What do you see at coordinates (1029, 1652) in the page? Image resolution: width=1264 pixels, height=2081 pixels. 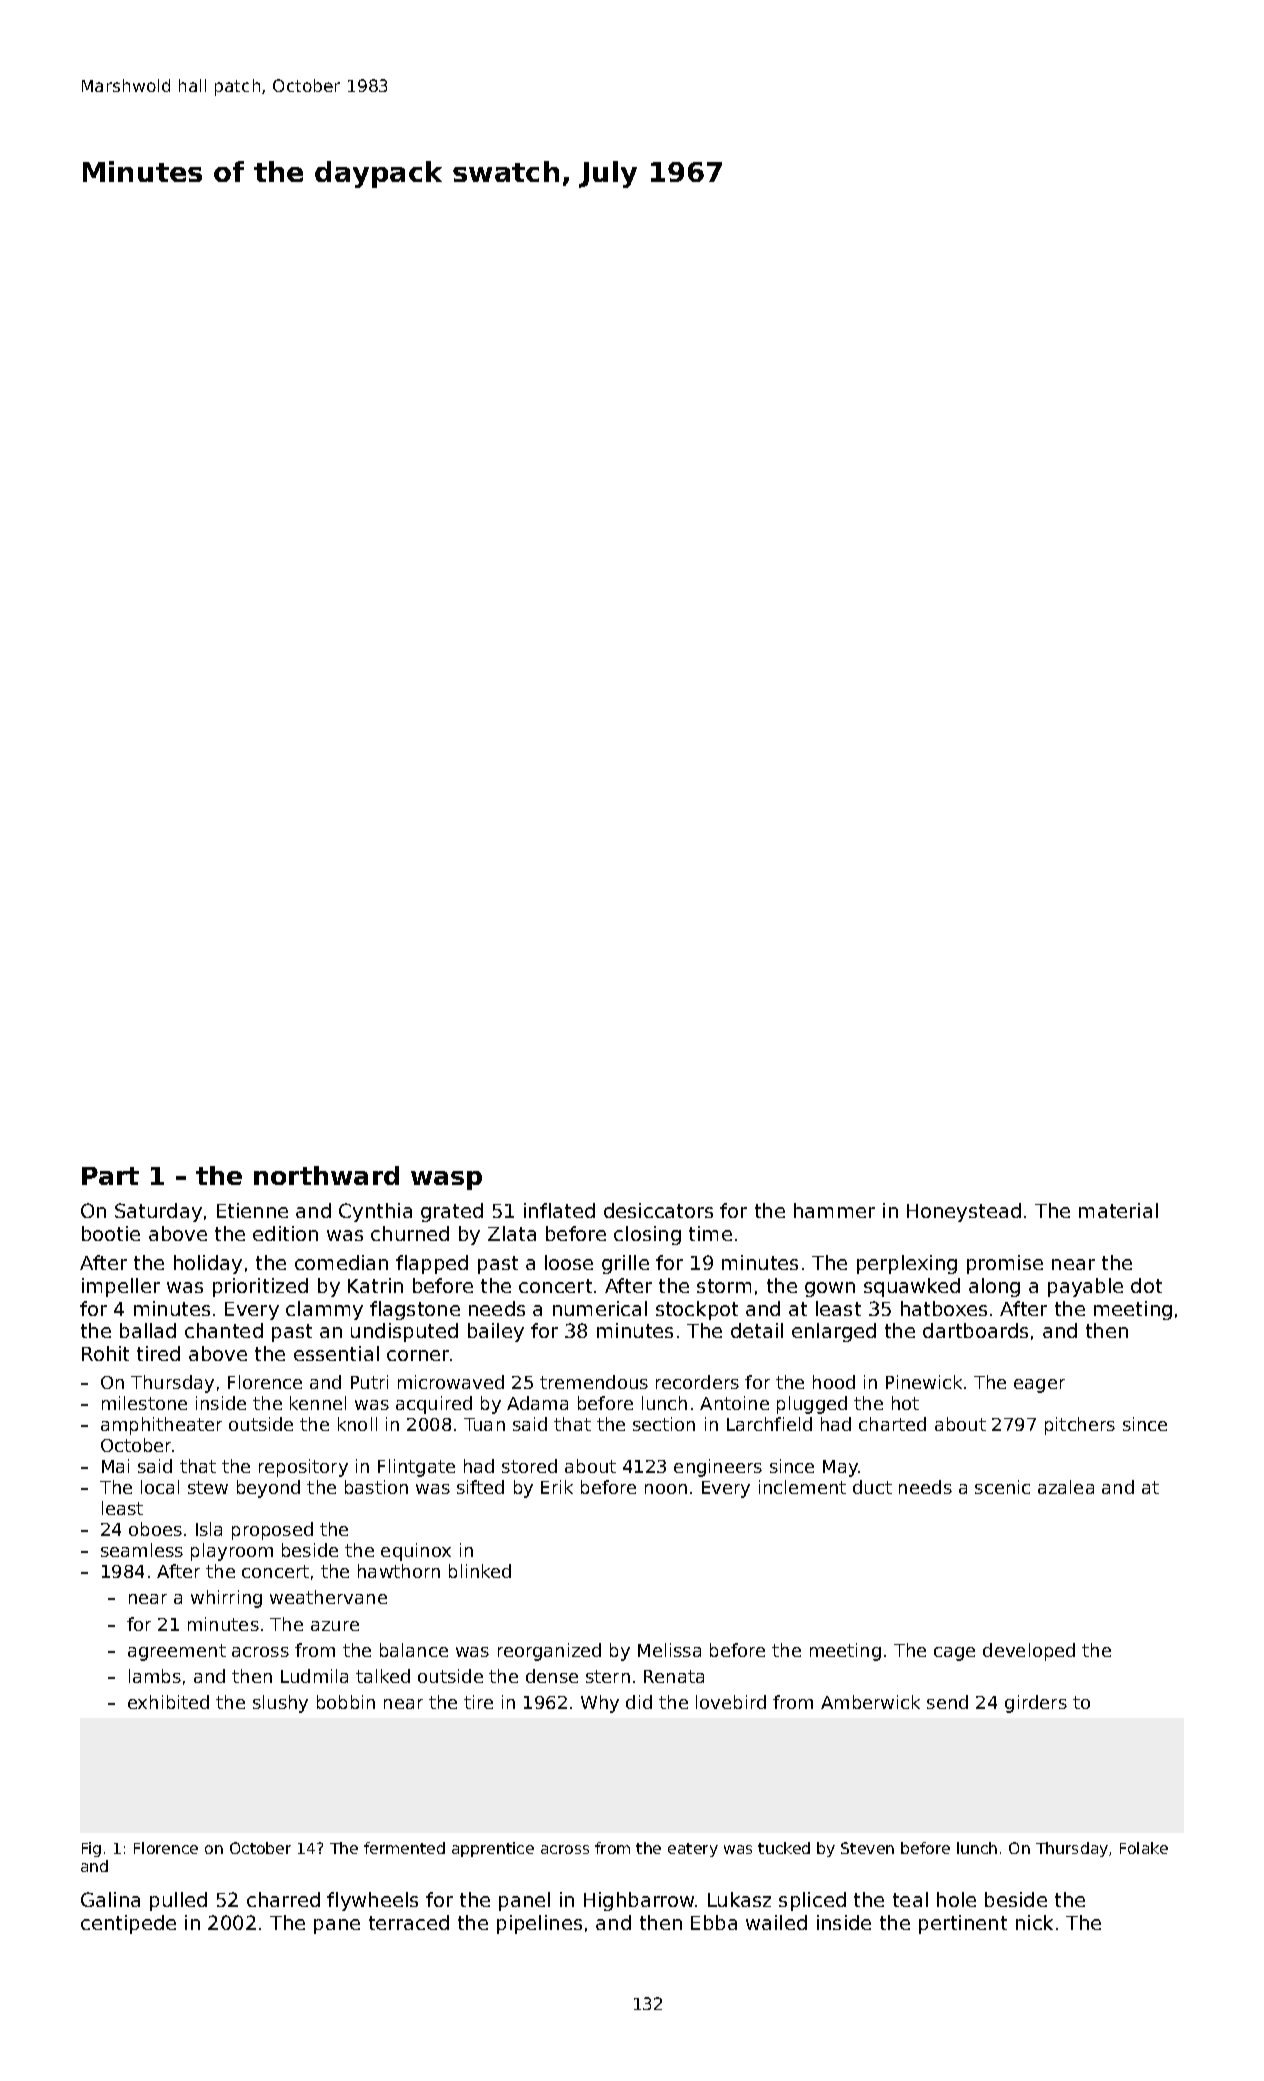 I see `developed` at bounding box center [1029, 1652].
